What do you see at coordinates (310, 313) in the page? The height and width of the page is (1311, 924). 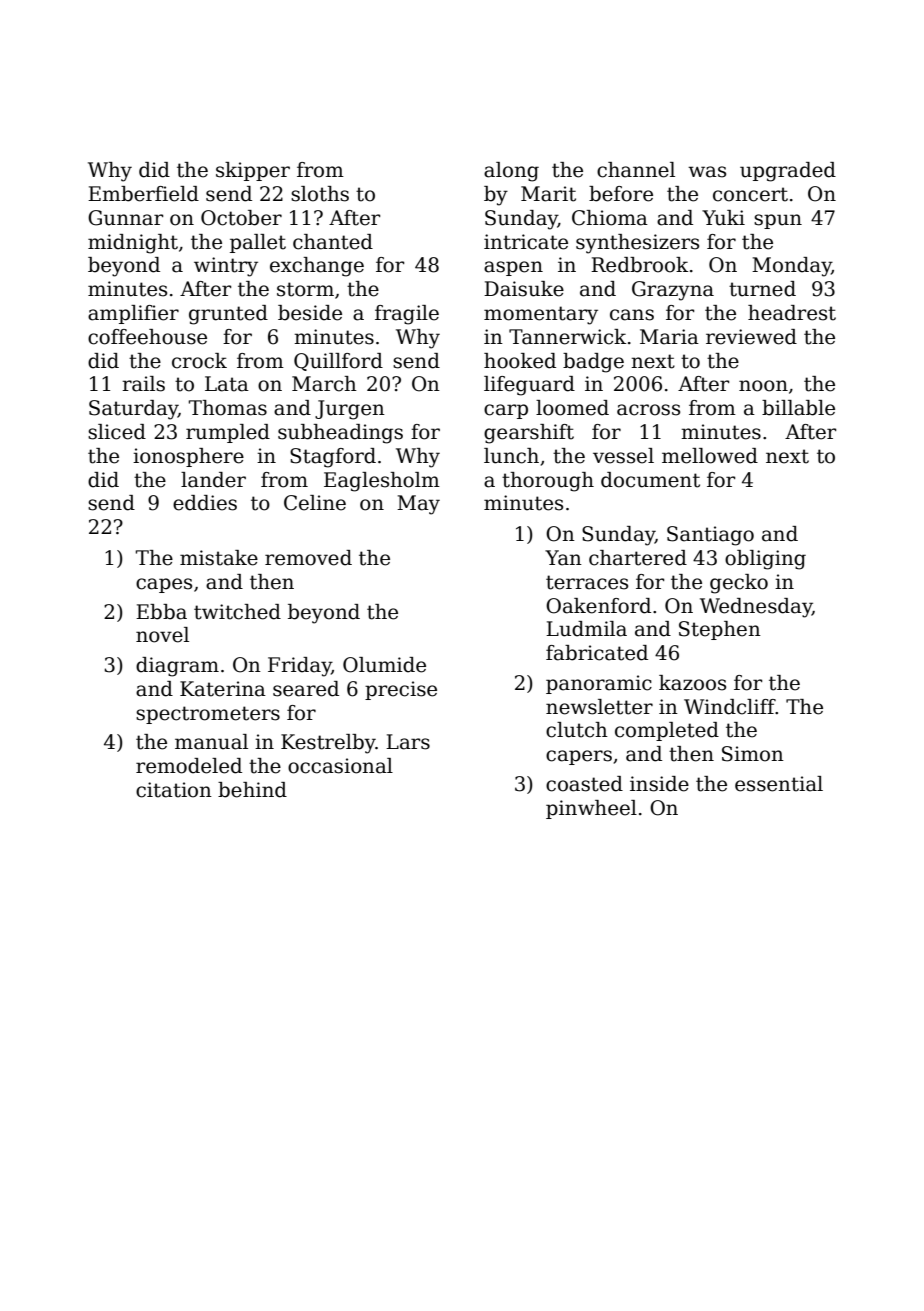 I see `beside` at bounding box center [310, 313].
